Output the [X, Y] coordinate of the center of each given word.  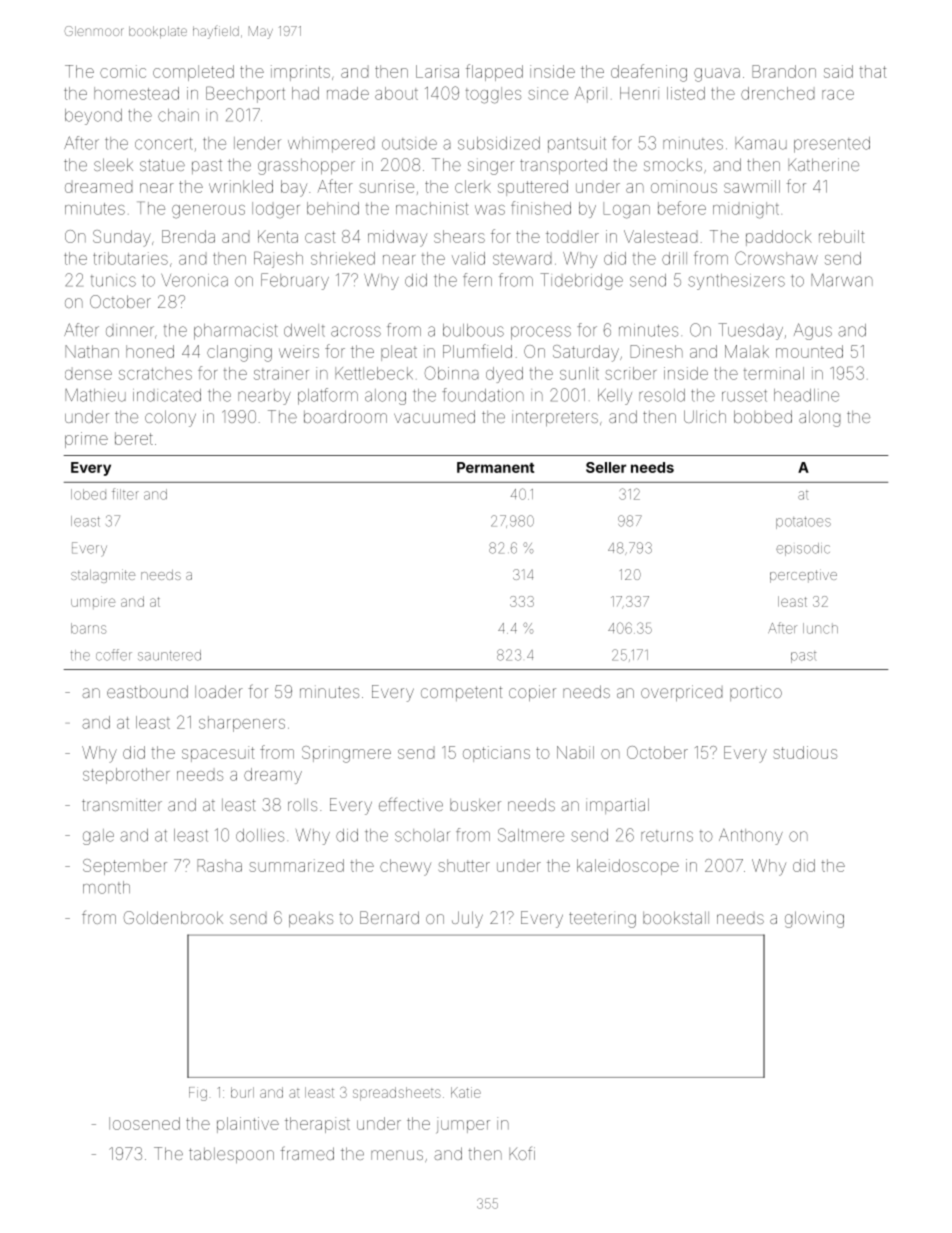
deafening [649, 73]
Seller [606, 467]
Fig [198, 1094]
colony [170, 418]
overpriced [681, 693]
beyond [93, 117]
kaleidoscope [628, 867]
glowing [814, 919]
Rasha [219, 865]
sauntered [169, 655]
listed [686, 93]
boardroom [345, 416]
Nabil [575, 752]
